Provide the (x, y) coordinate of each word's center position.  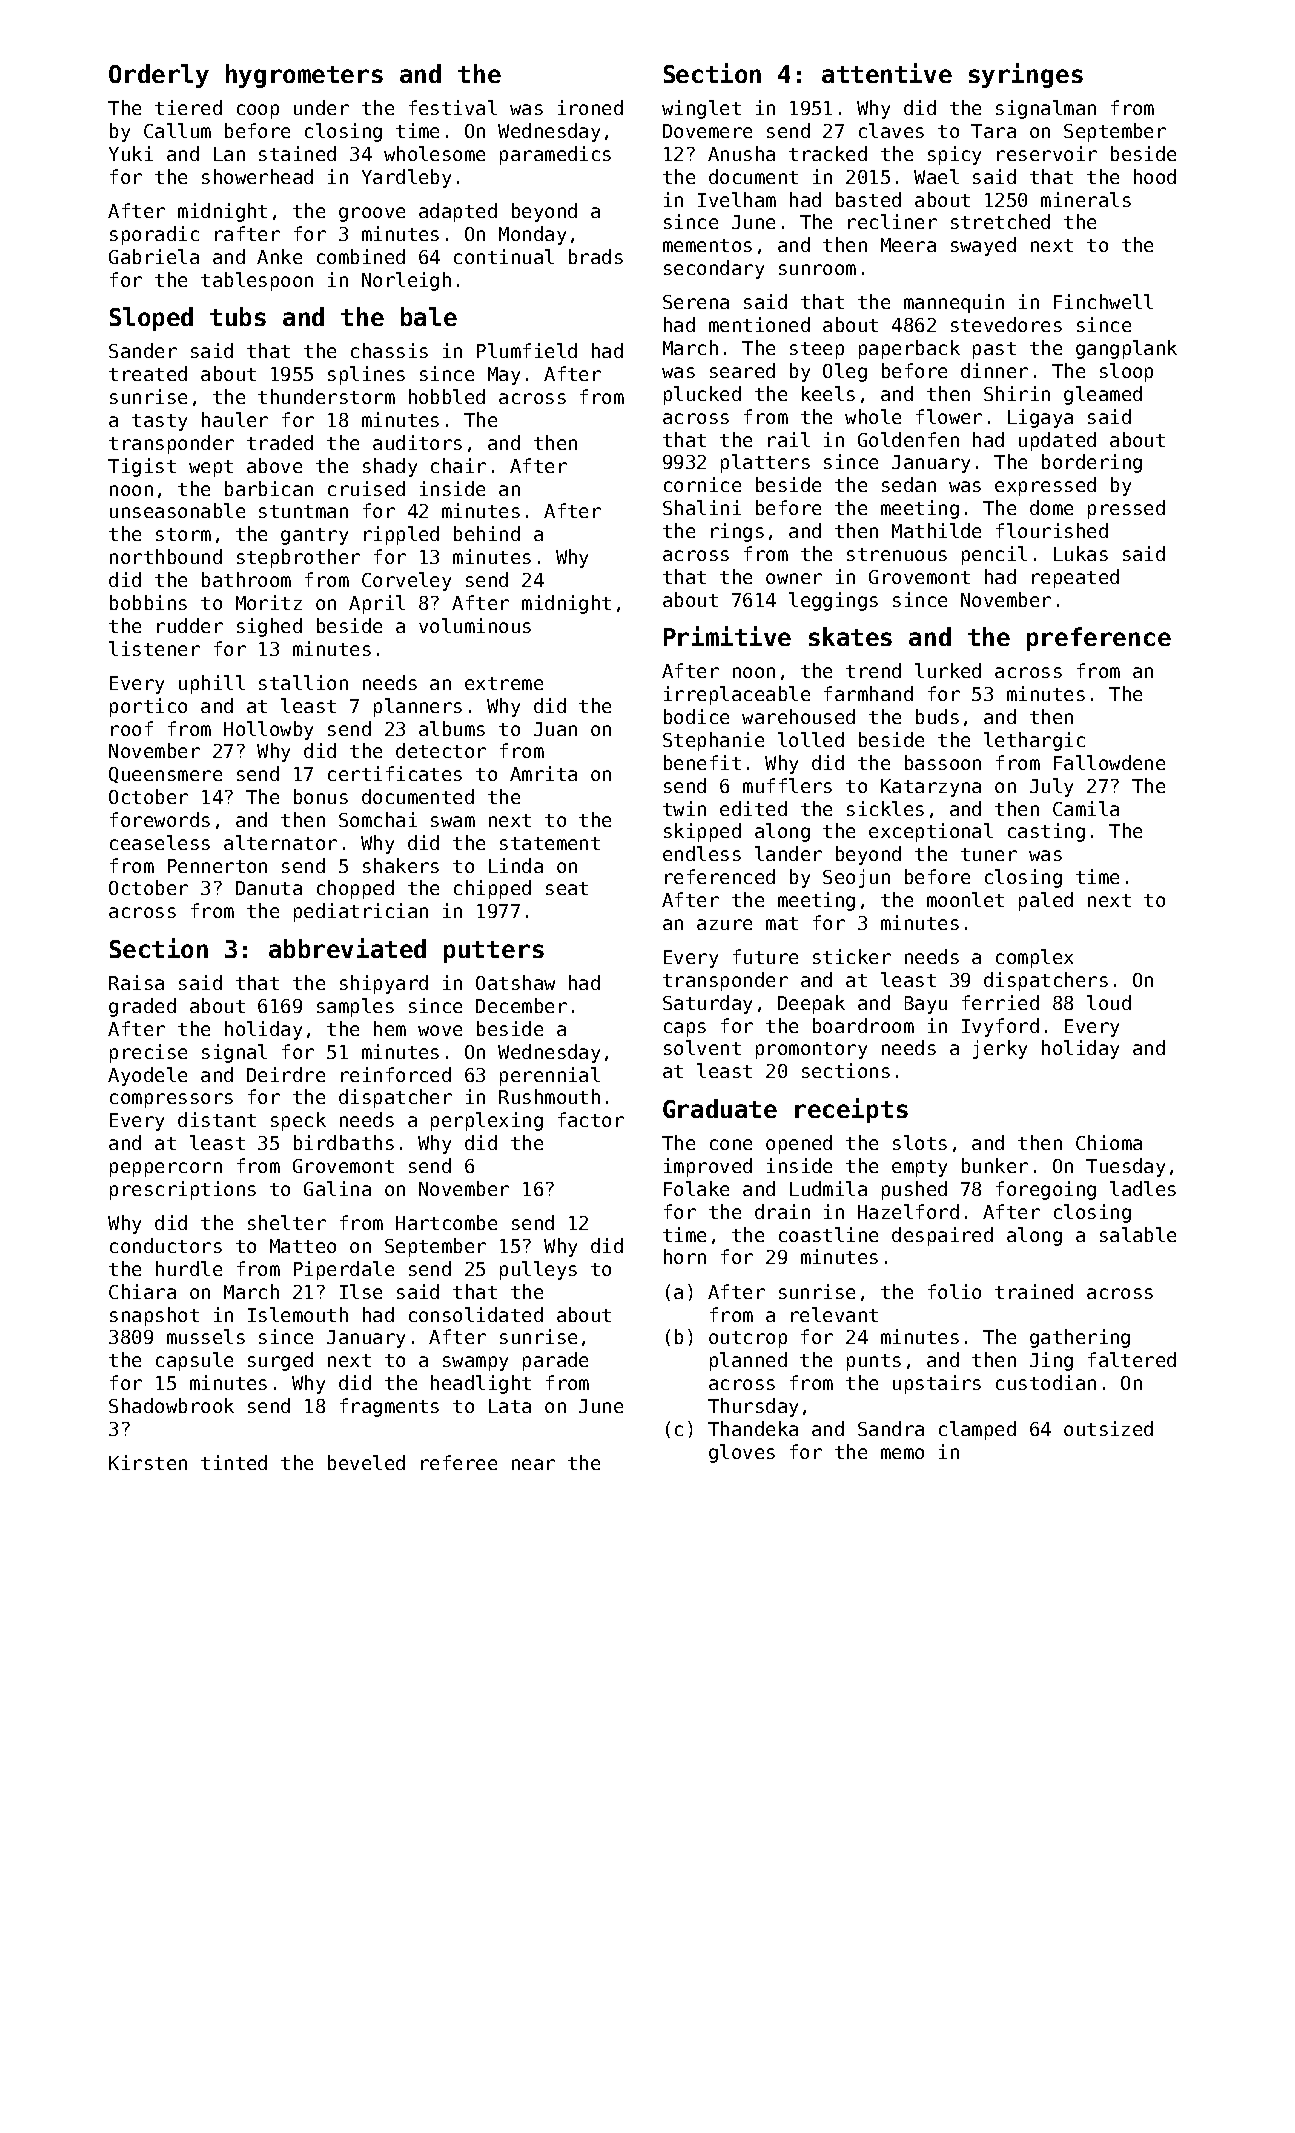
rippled (401, 535)
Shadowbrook (171, 1405)
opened (799, 1144)
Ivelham (737, 199)
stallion (303, 682)
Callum (177, 130)
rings (737, 532)
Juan (555, 729)
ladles (1143, 1188)
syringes (1026, 75)
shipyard (384, 984)
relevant (834, 1314)
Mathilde (936, 530)
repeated (1075, 578)
